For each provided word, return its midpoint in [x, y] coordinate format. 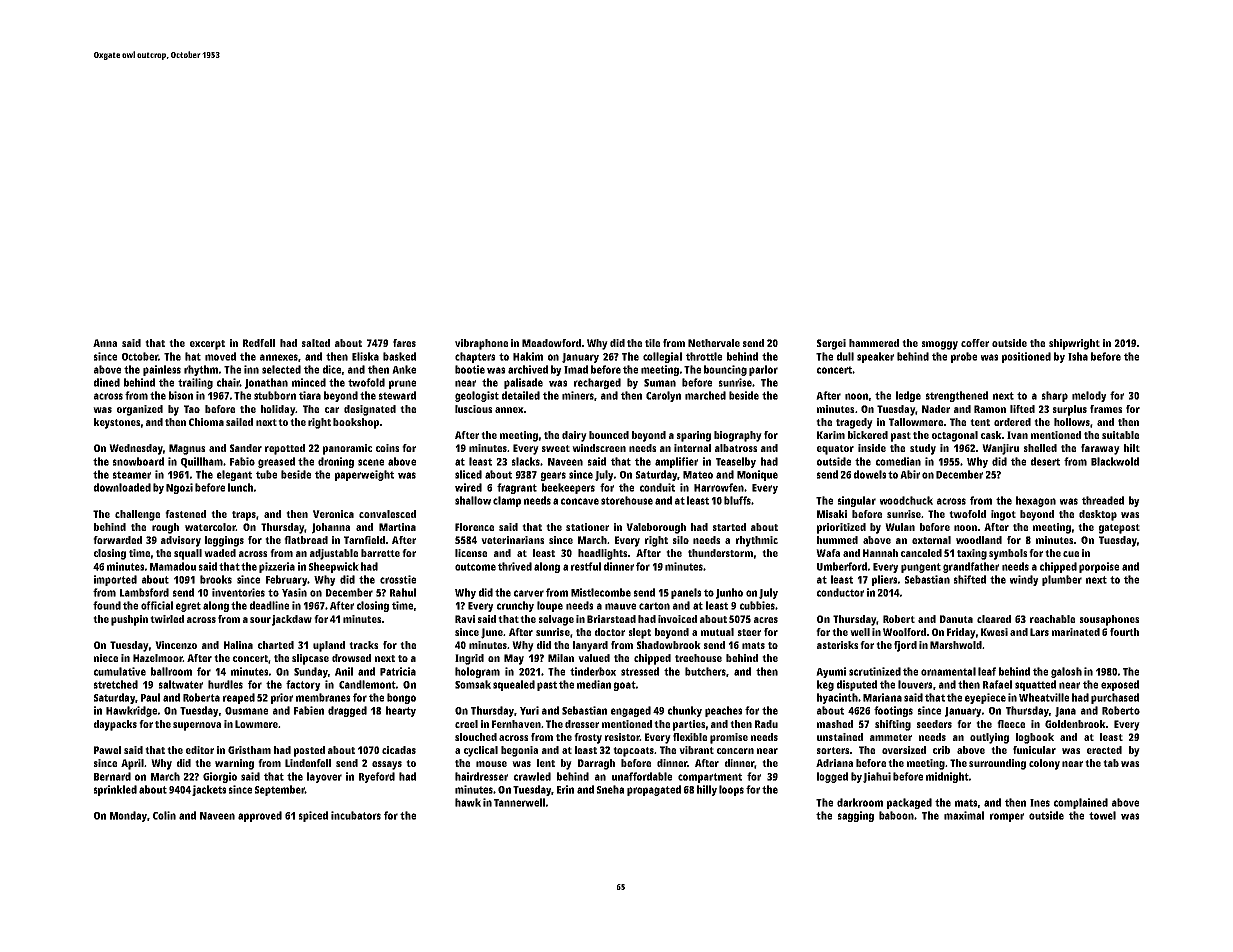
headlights [602, 554]
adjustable [334, 554]
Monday [128, 816]
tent [980, 422]
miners [578, 395]
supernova [197, 726]
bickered [868, 435]
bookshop [356, 423]
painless [162, 370]
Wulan [900, 527]
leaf [987, 671]
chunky [685, 711]
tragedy [854, 423]
